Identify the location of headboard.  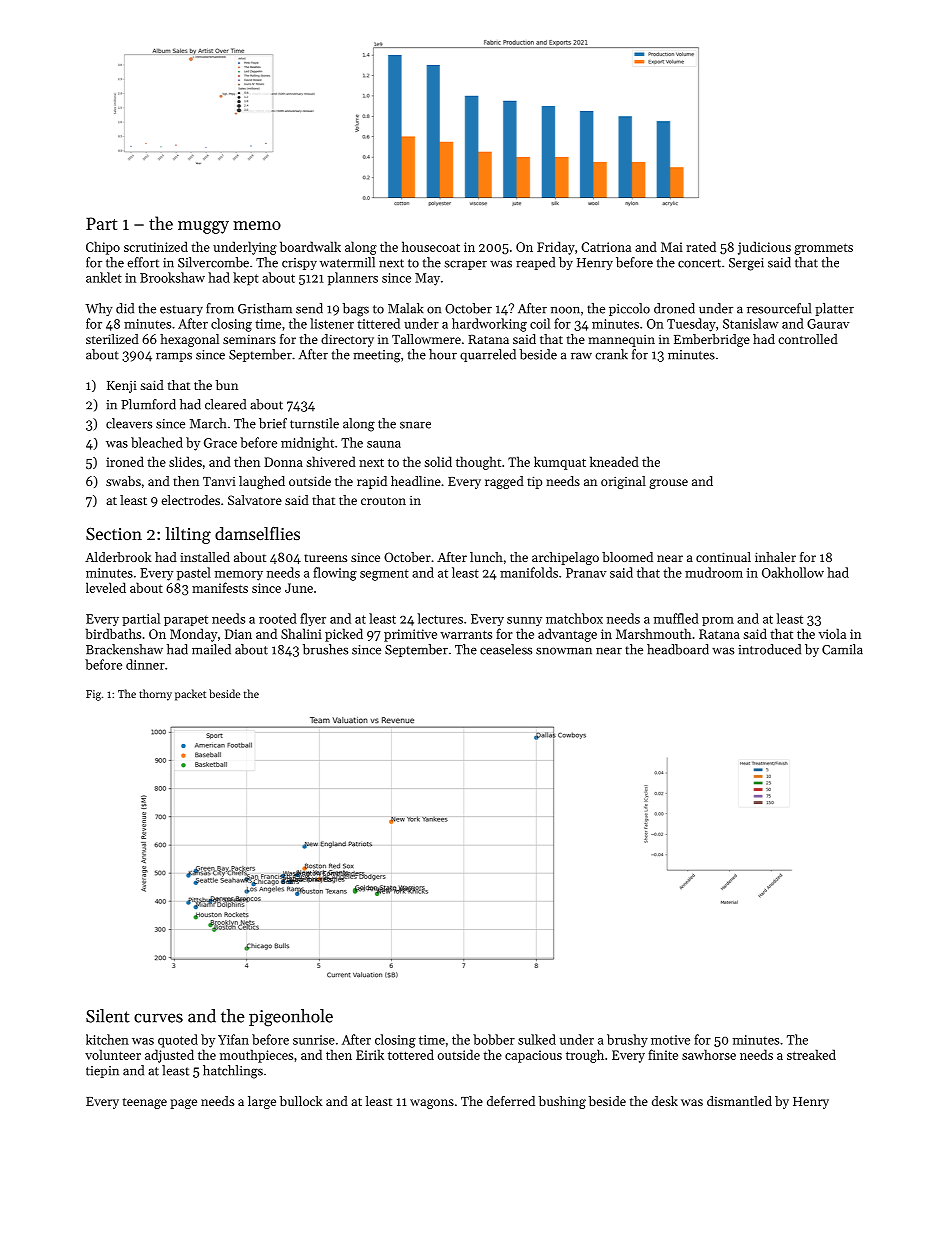
(678, 649).
